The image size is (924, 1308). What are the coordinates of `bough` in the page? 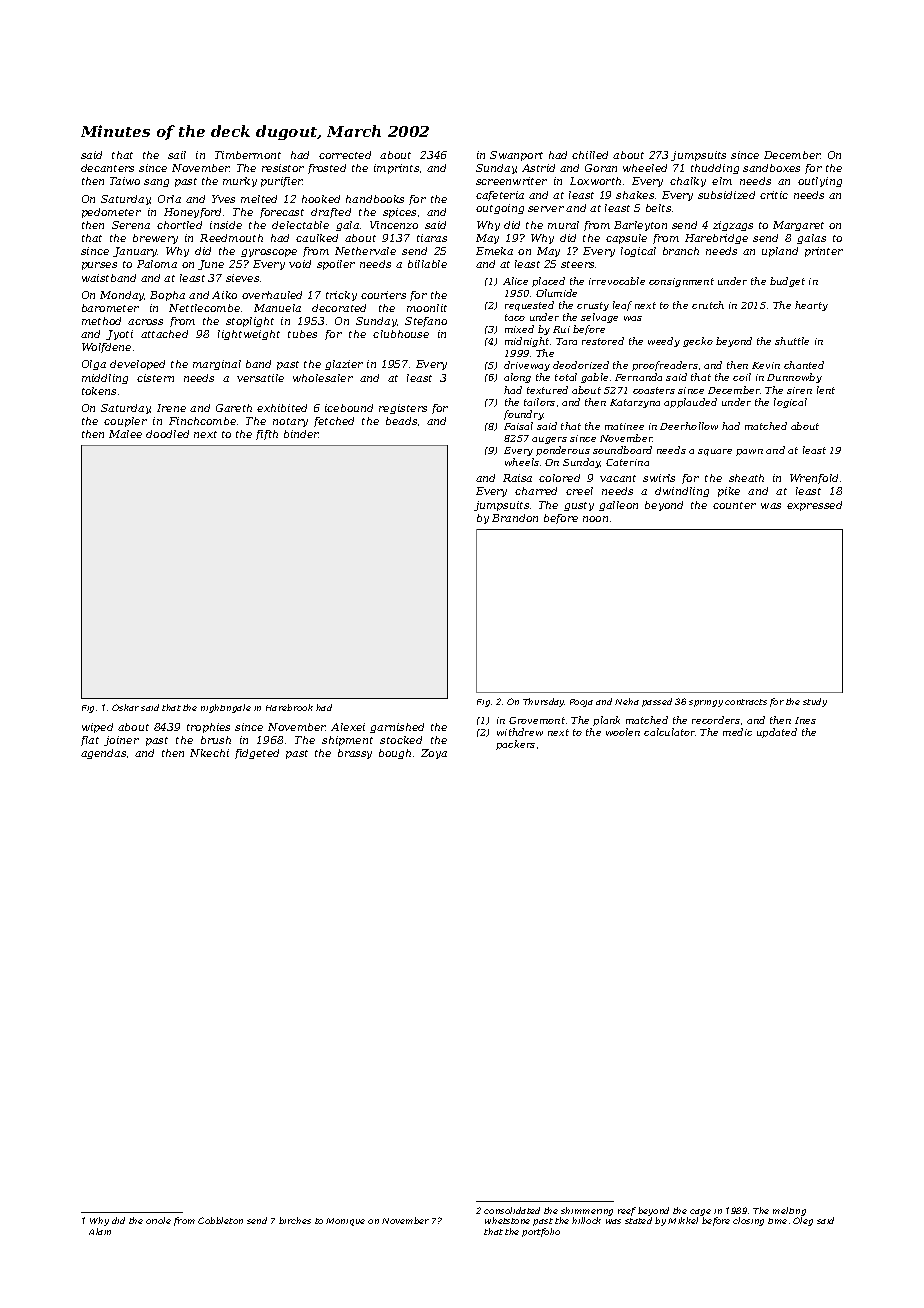 It's located at (395, 754).
